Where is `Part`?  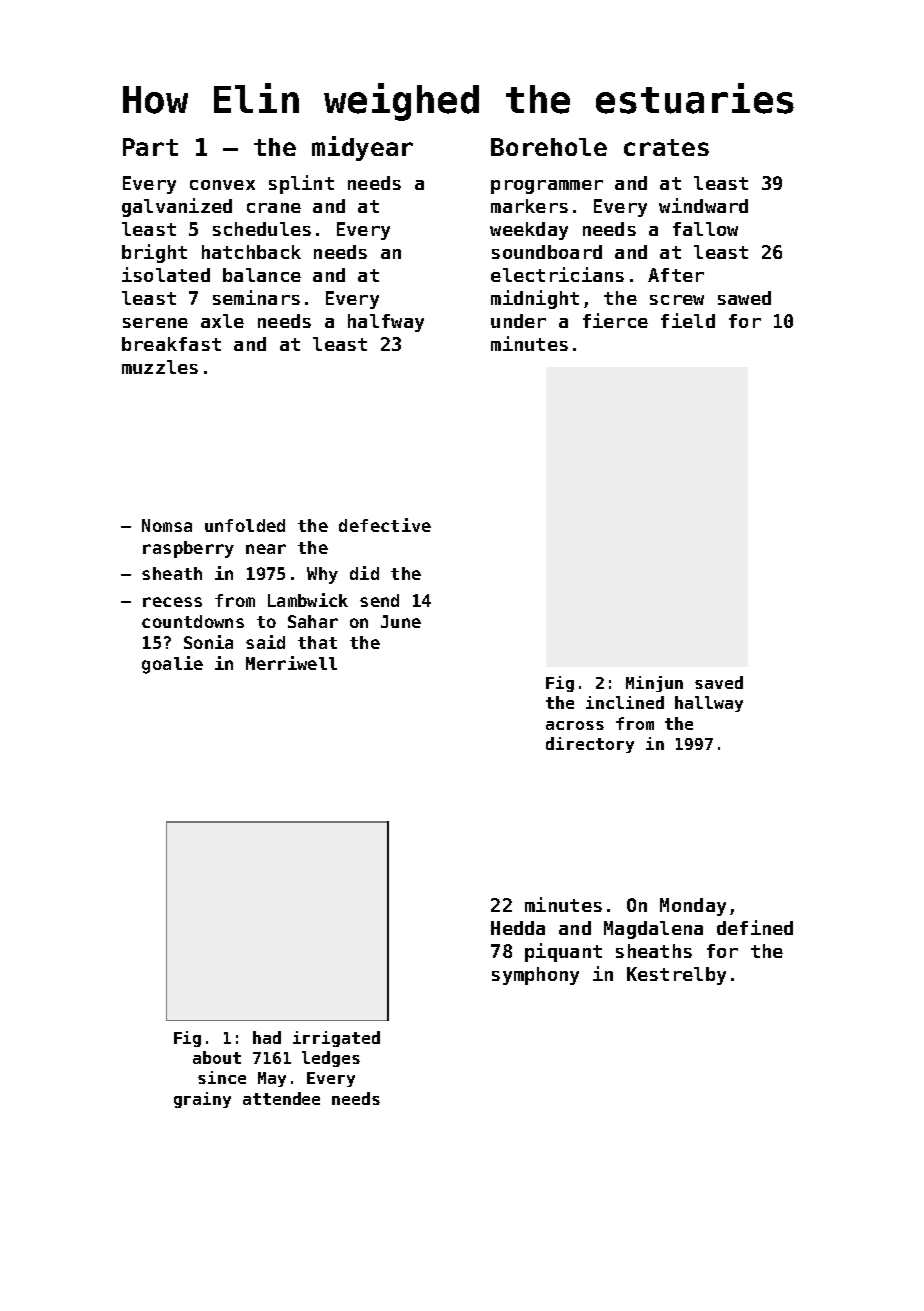 Part is located at coordinates (150, 147).
